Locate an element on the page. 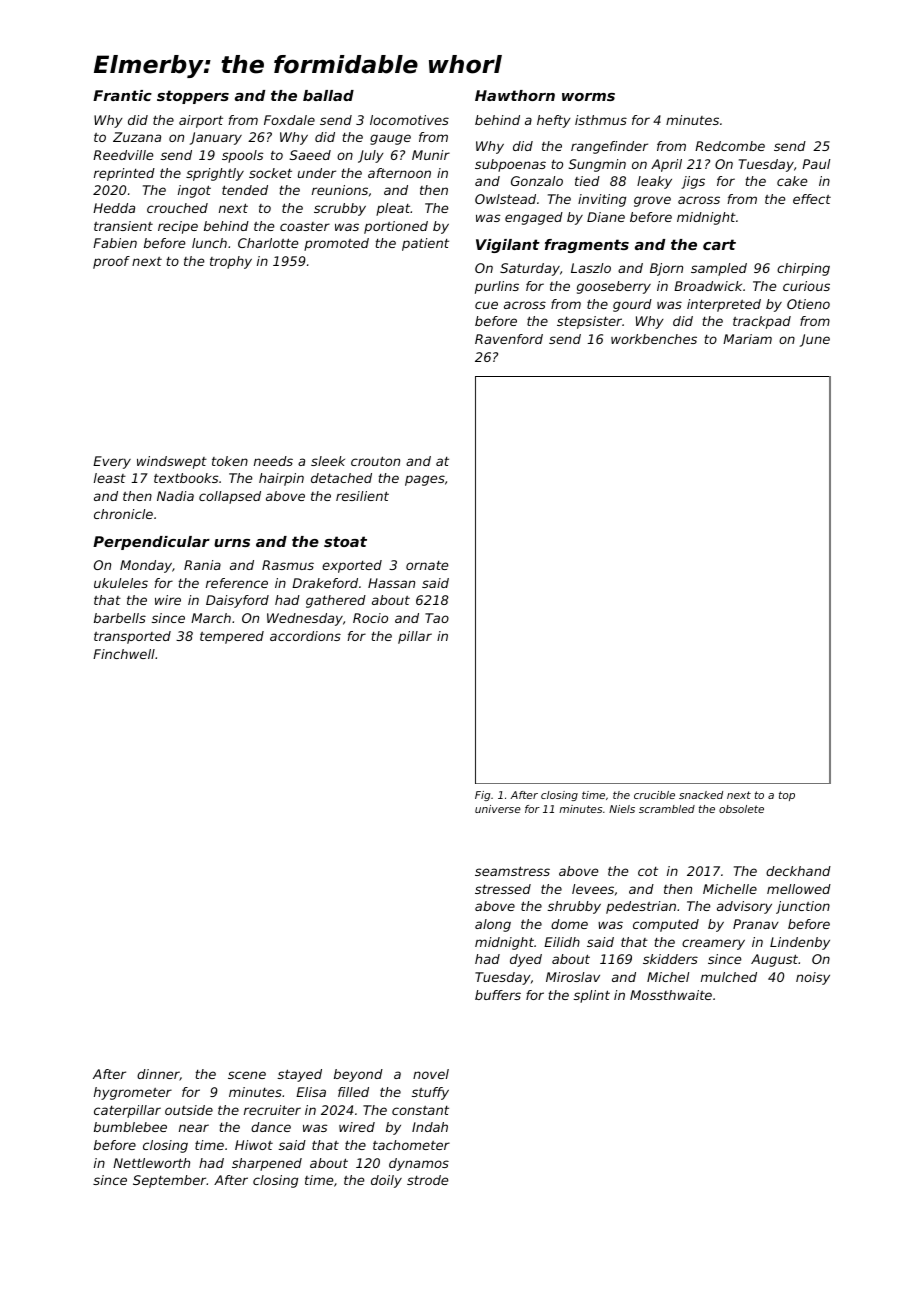  Fig is located at coordinates (483, 796).
